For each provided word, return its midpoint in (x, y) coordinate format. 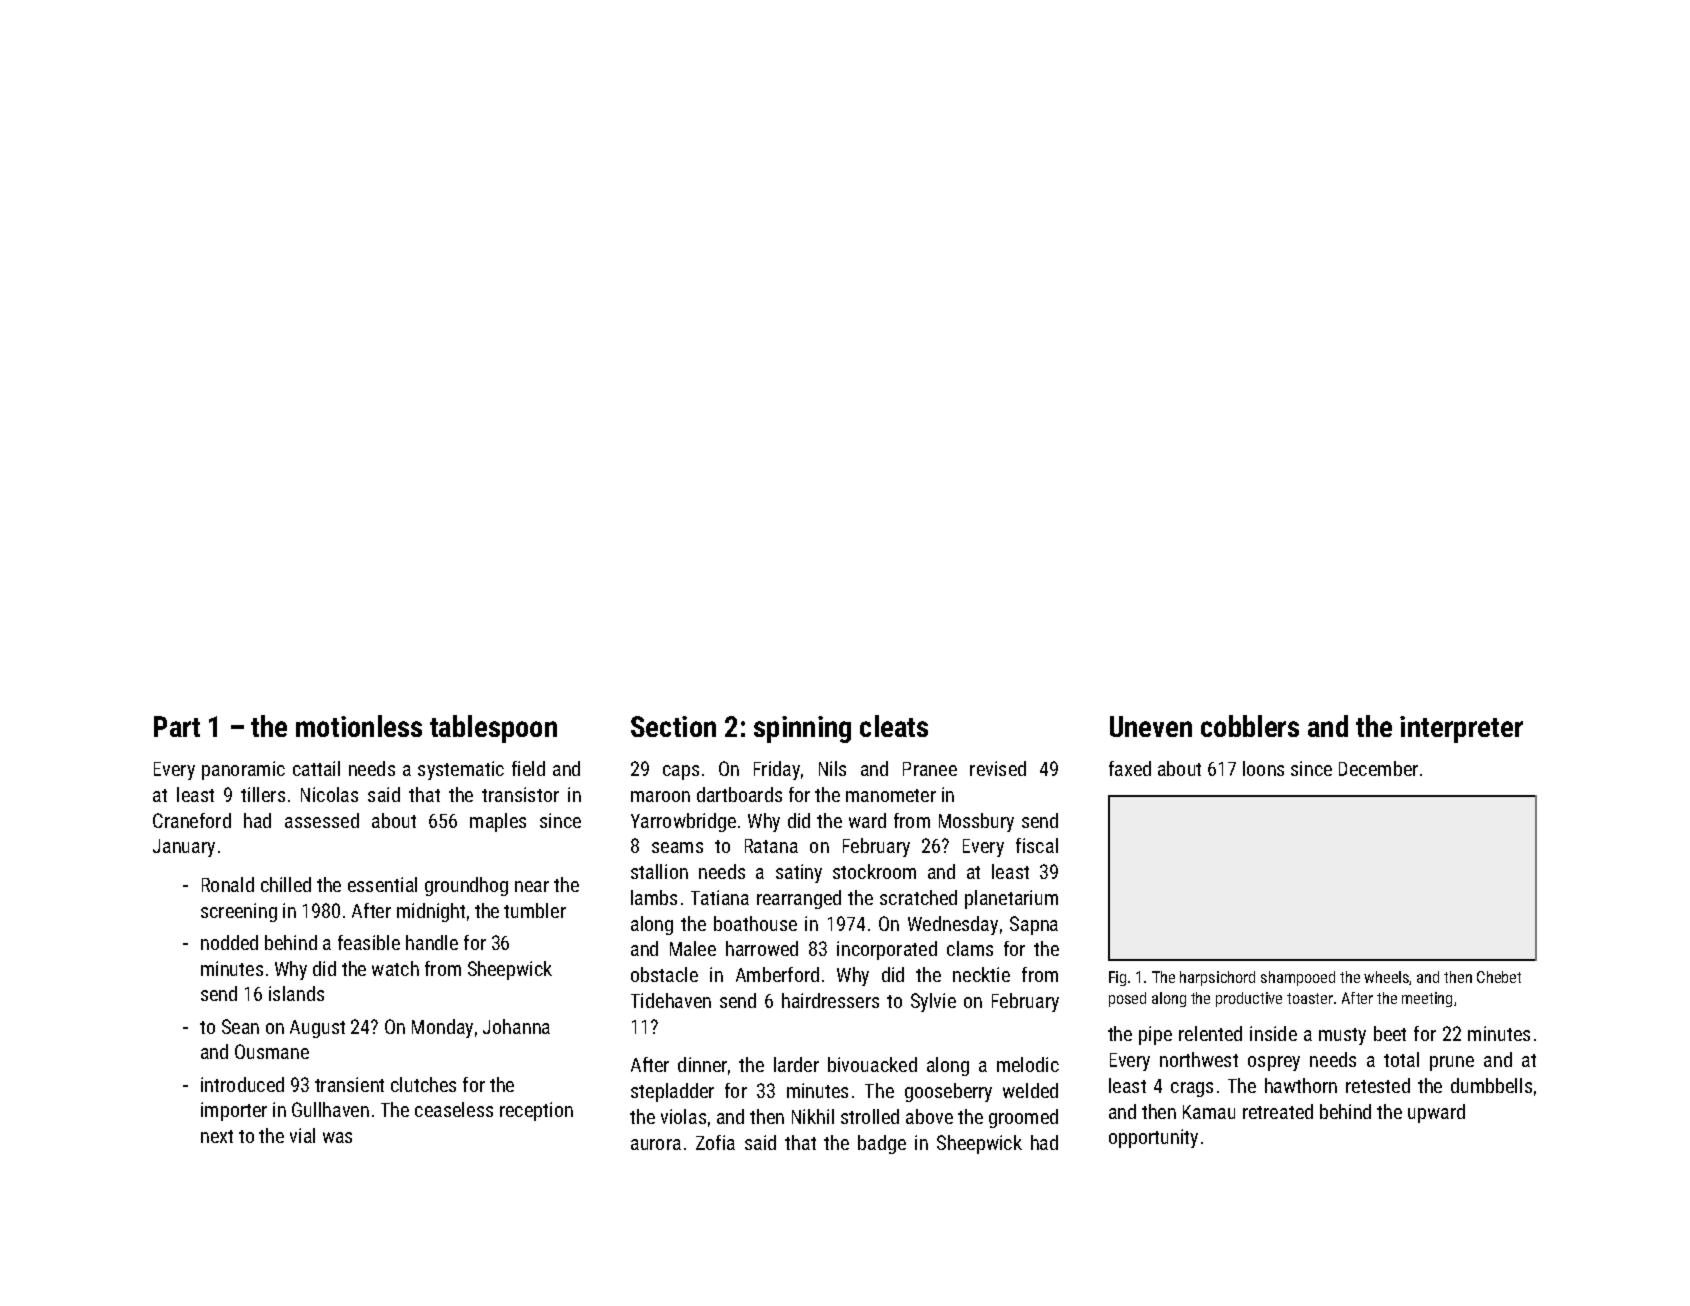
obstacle (664, 974)
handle (432, 942)
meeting (1427, 999)
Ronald (228, 884)
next (217, 1136)
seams (677, 847)
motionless (359, 726)
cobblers (1250, 726)
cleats (894, 726)
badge (882, 1144)
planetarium (1011, 899)
